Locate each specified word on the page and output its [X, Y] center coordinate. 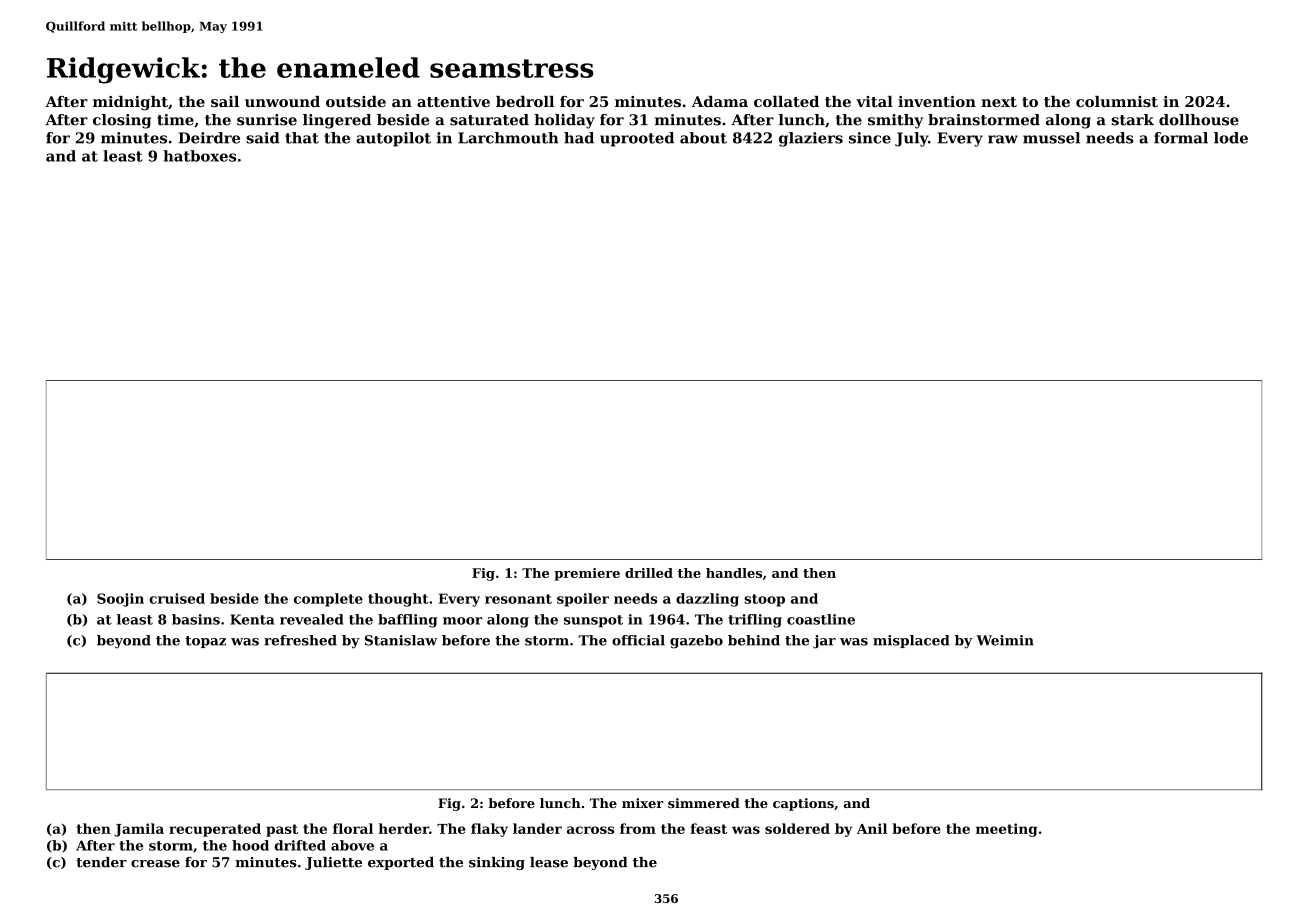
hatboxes [199, 156]
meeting [1006, 830]
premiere [587, 574]
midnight [130, 103]
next [999, 102]
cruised [177, 598]
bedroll [525, 101]
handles [734, 573]
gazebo [696, 642]
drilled [649, 573]
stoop [764, 600]
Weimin [1005, 640]
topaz [205, 642]
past [282, 830]
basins [196, 619]
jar [824, 642]
